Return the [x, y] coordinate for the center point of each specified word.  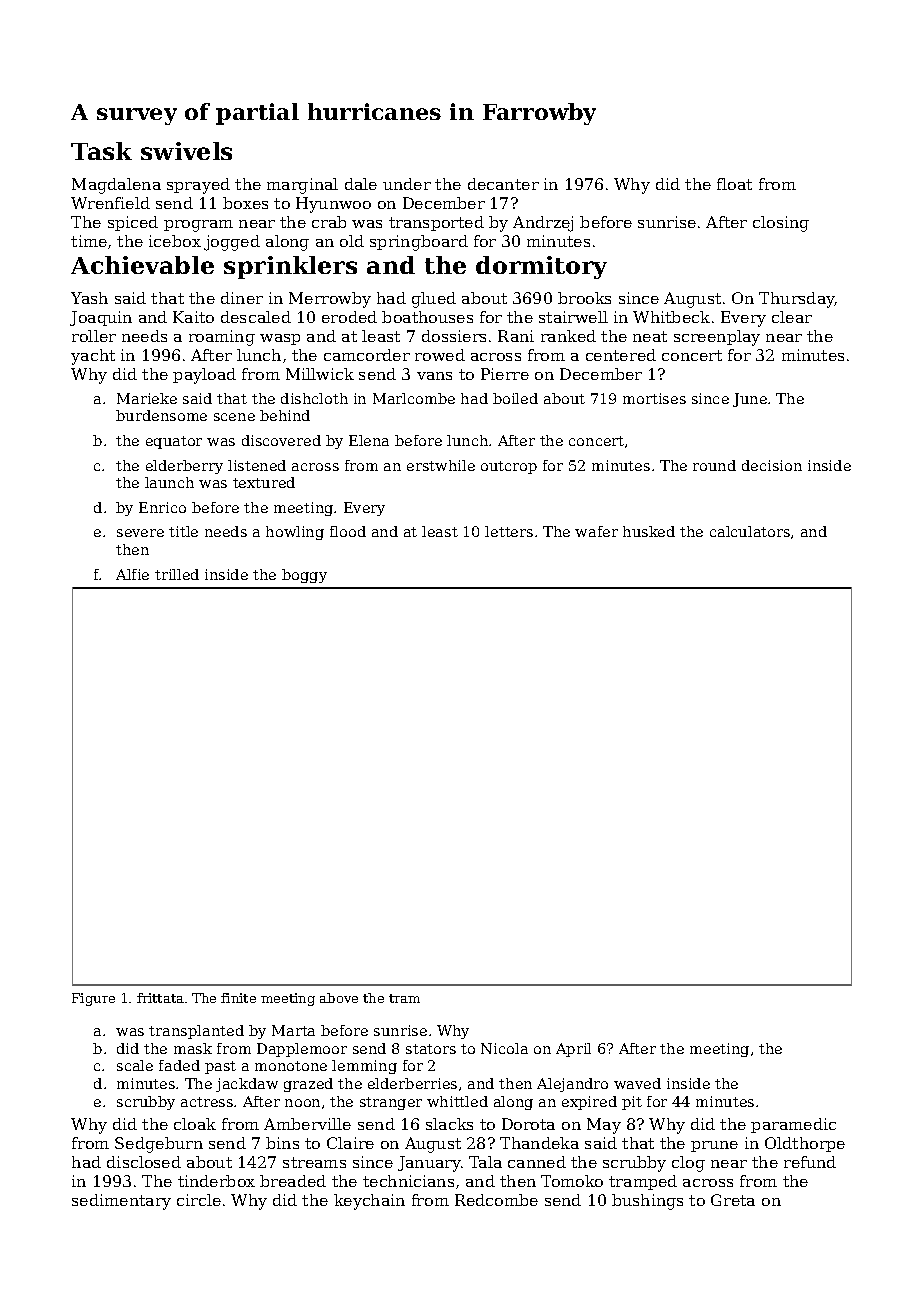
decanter [503, 184]
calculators [750, 531]
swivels [186, 151]
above [339, 998]
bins [282, 1143]
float [734, 184]
